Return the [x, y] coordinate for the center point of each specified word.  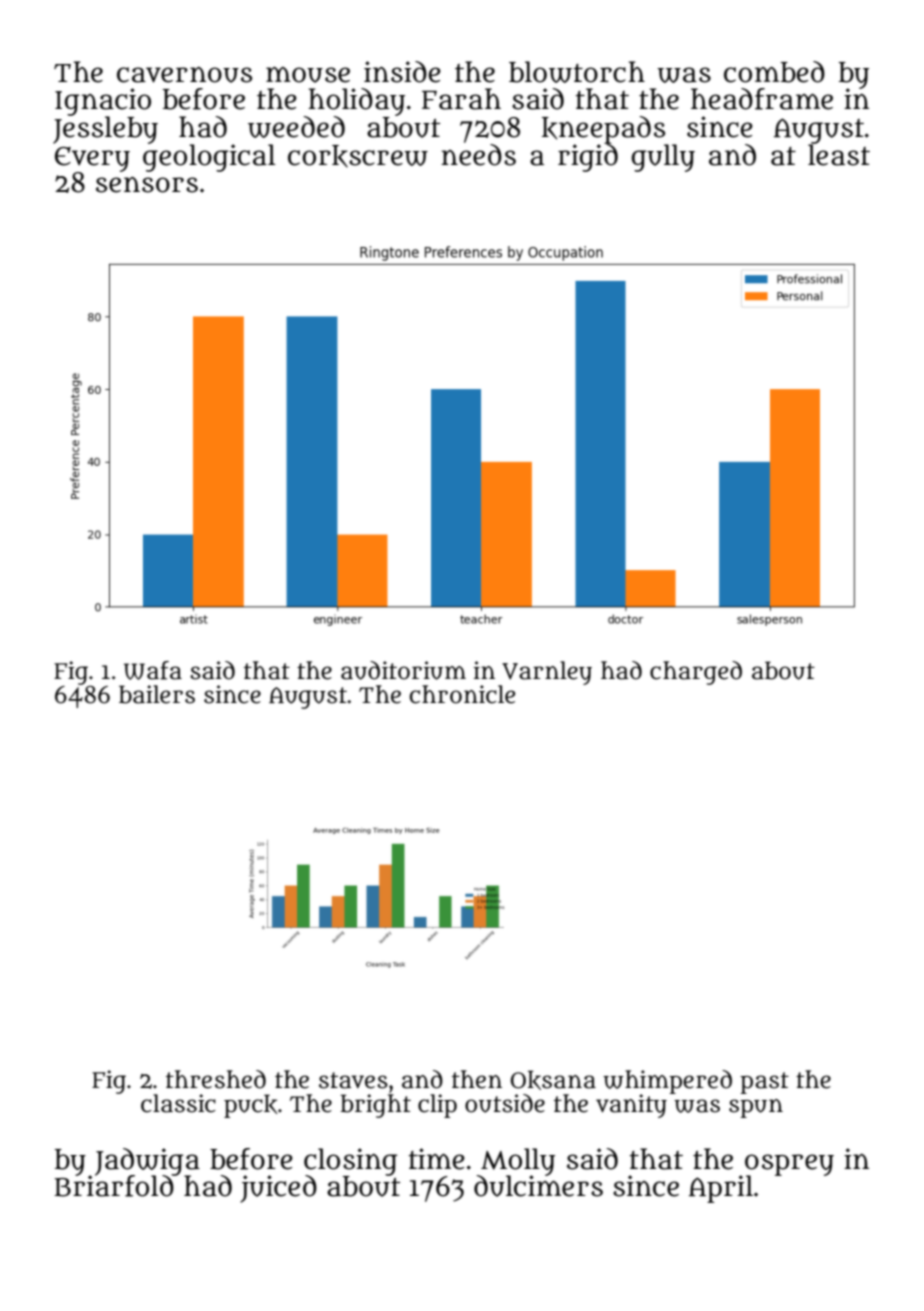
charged [696, 673]
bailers [157, 694]
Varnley [547, 673]
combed [774, 72]
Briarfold [115, 1186]
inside [402, 72]
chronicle [462, 694]
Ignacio [103, 102]
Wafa [153, 670]
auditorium [403, 670]
